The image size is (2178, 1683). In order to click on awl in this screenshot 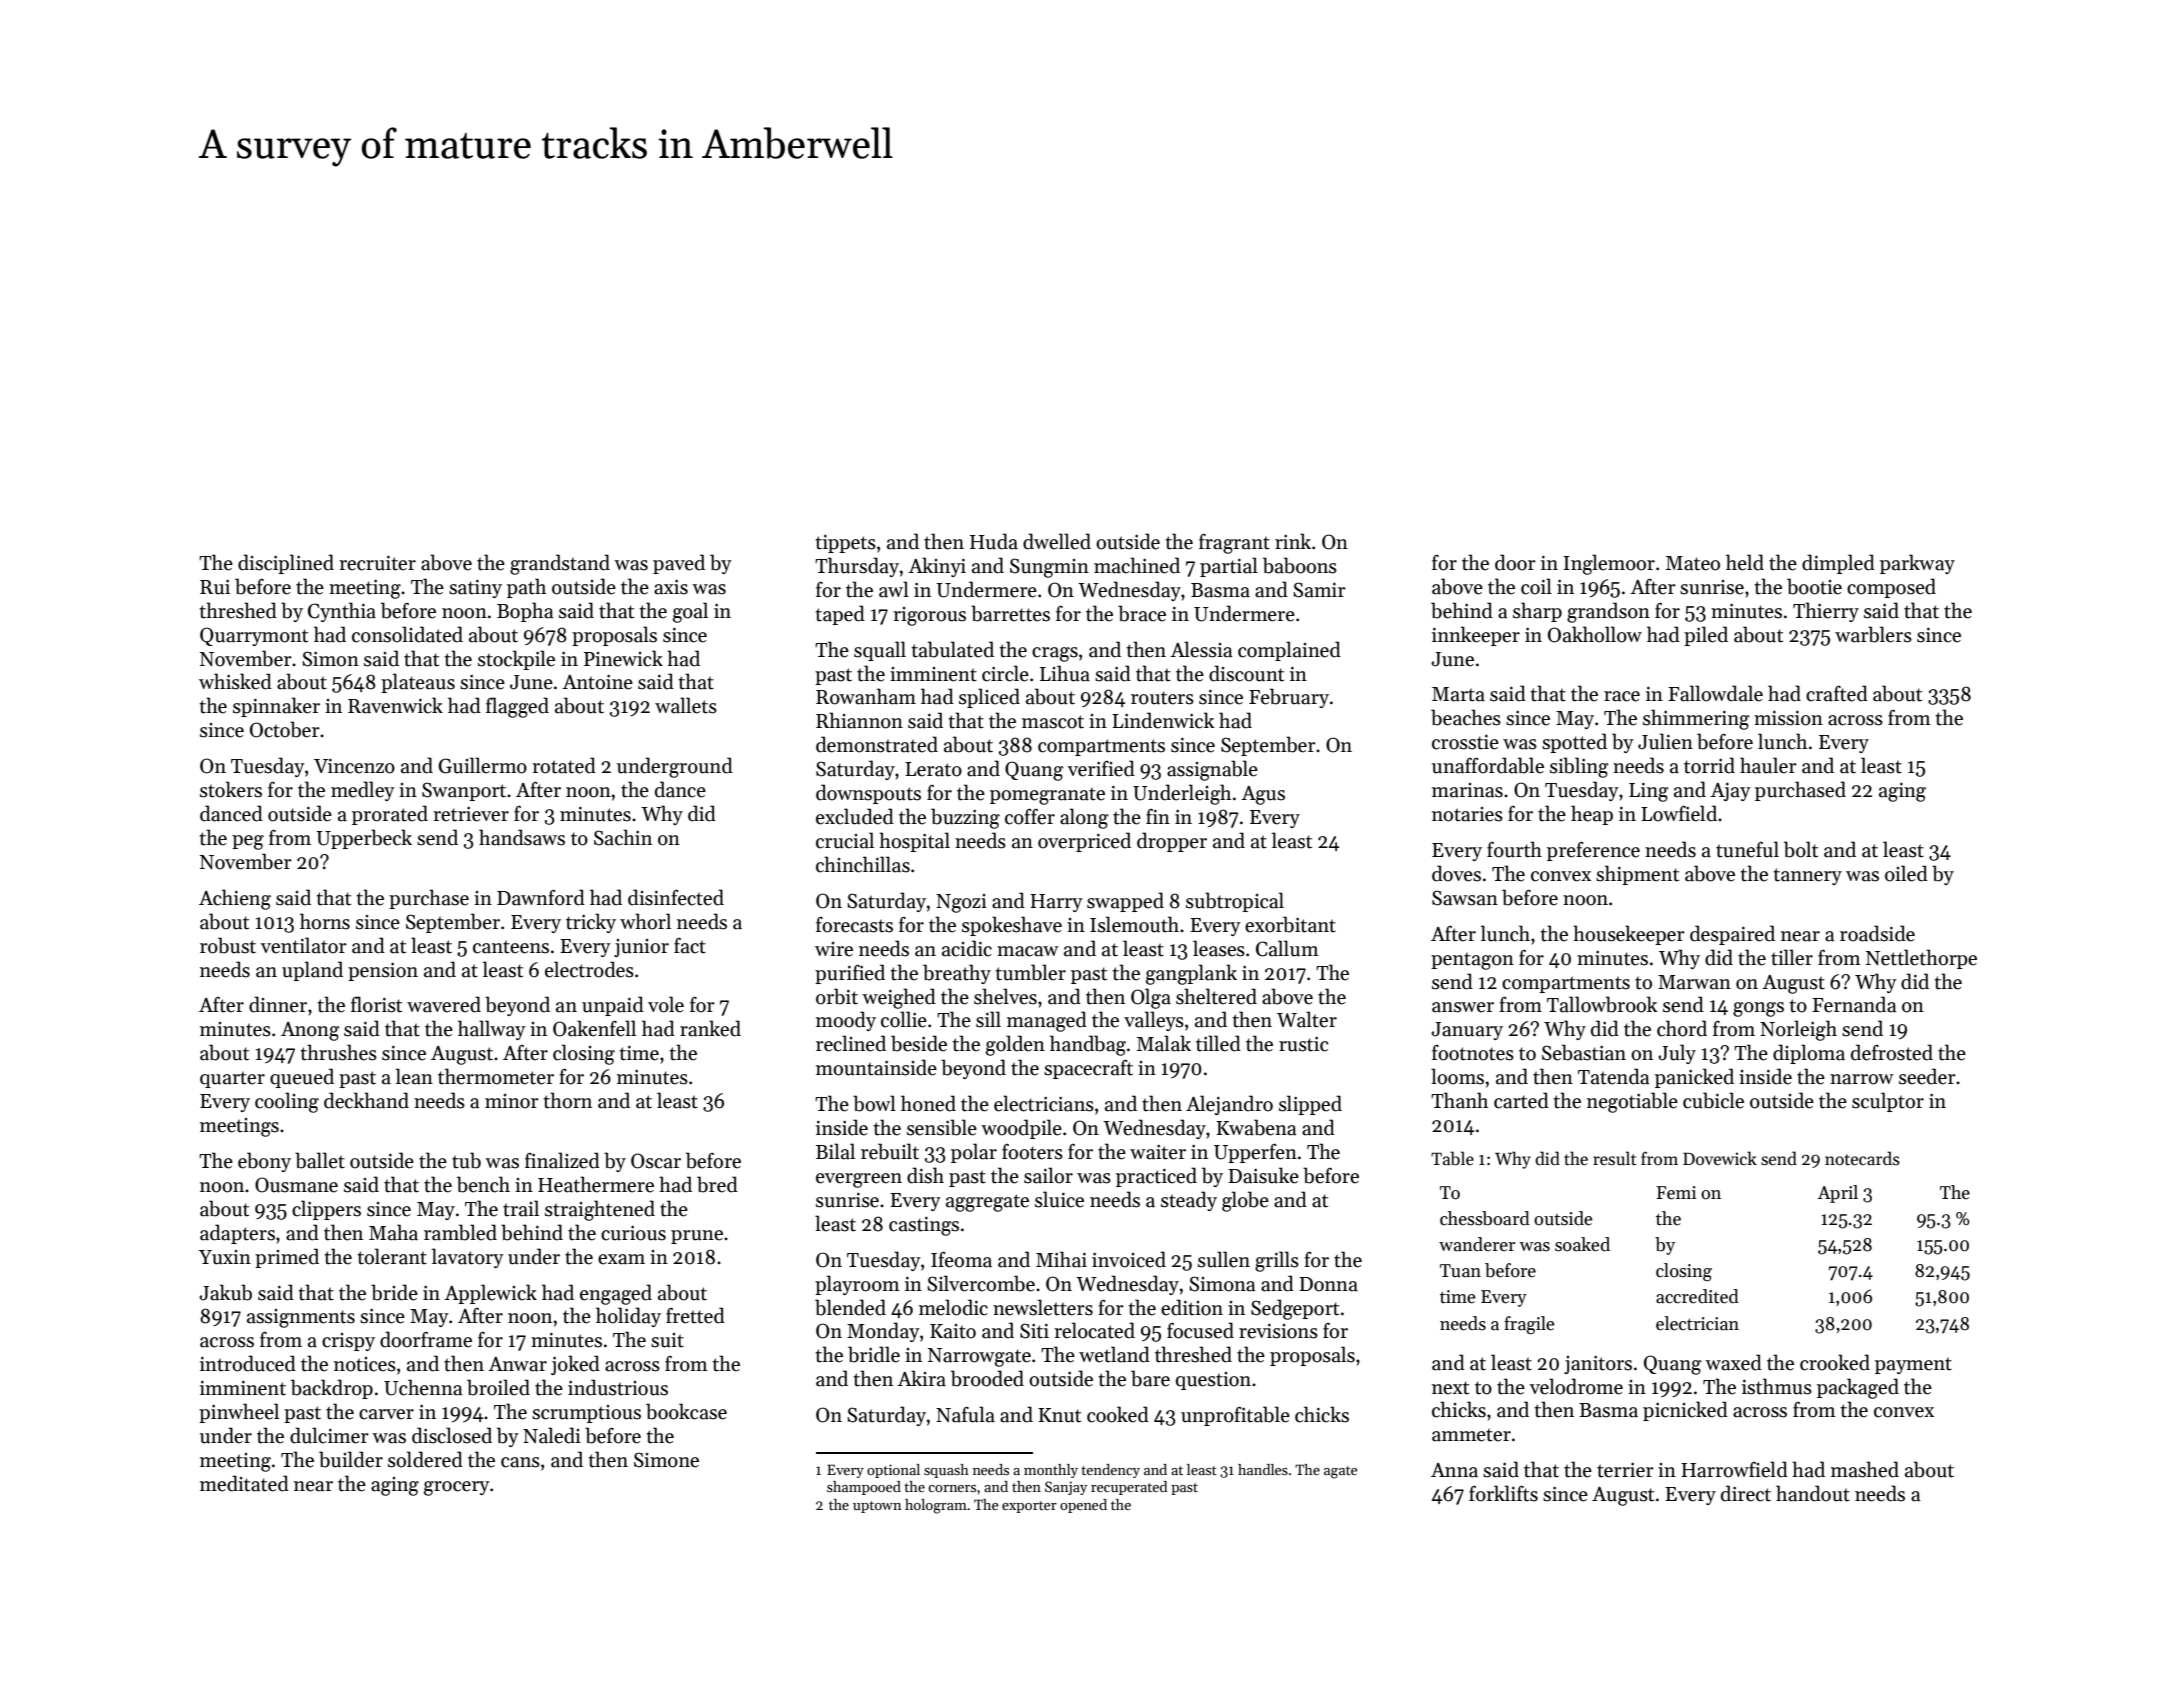, I will do `click(894, 589)`.
